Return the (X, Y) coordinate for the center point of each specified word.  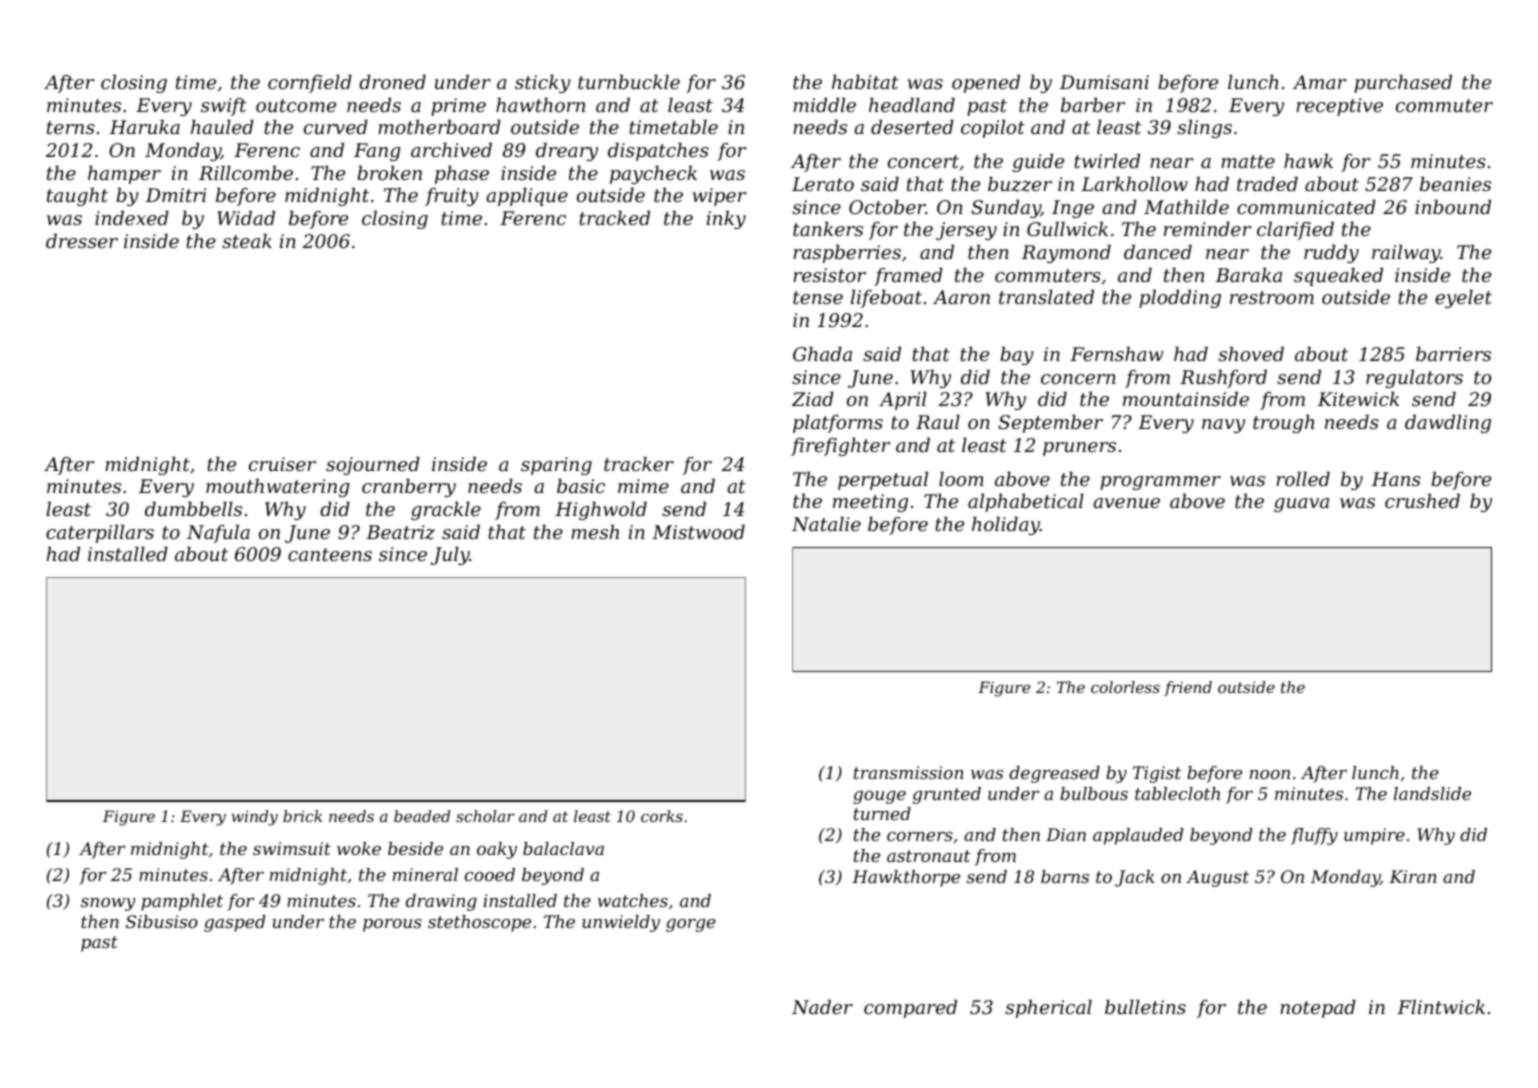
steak (247, 241)
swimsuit (292, 848)
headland (912, 105)
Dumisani (1104, 82)
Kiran (1413, 876)
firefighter (840, 447)
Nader (822, 1007)
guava (1301, 505)
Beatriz (400, 532)
